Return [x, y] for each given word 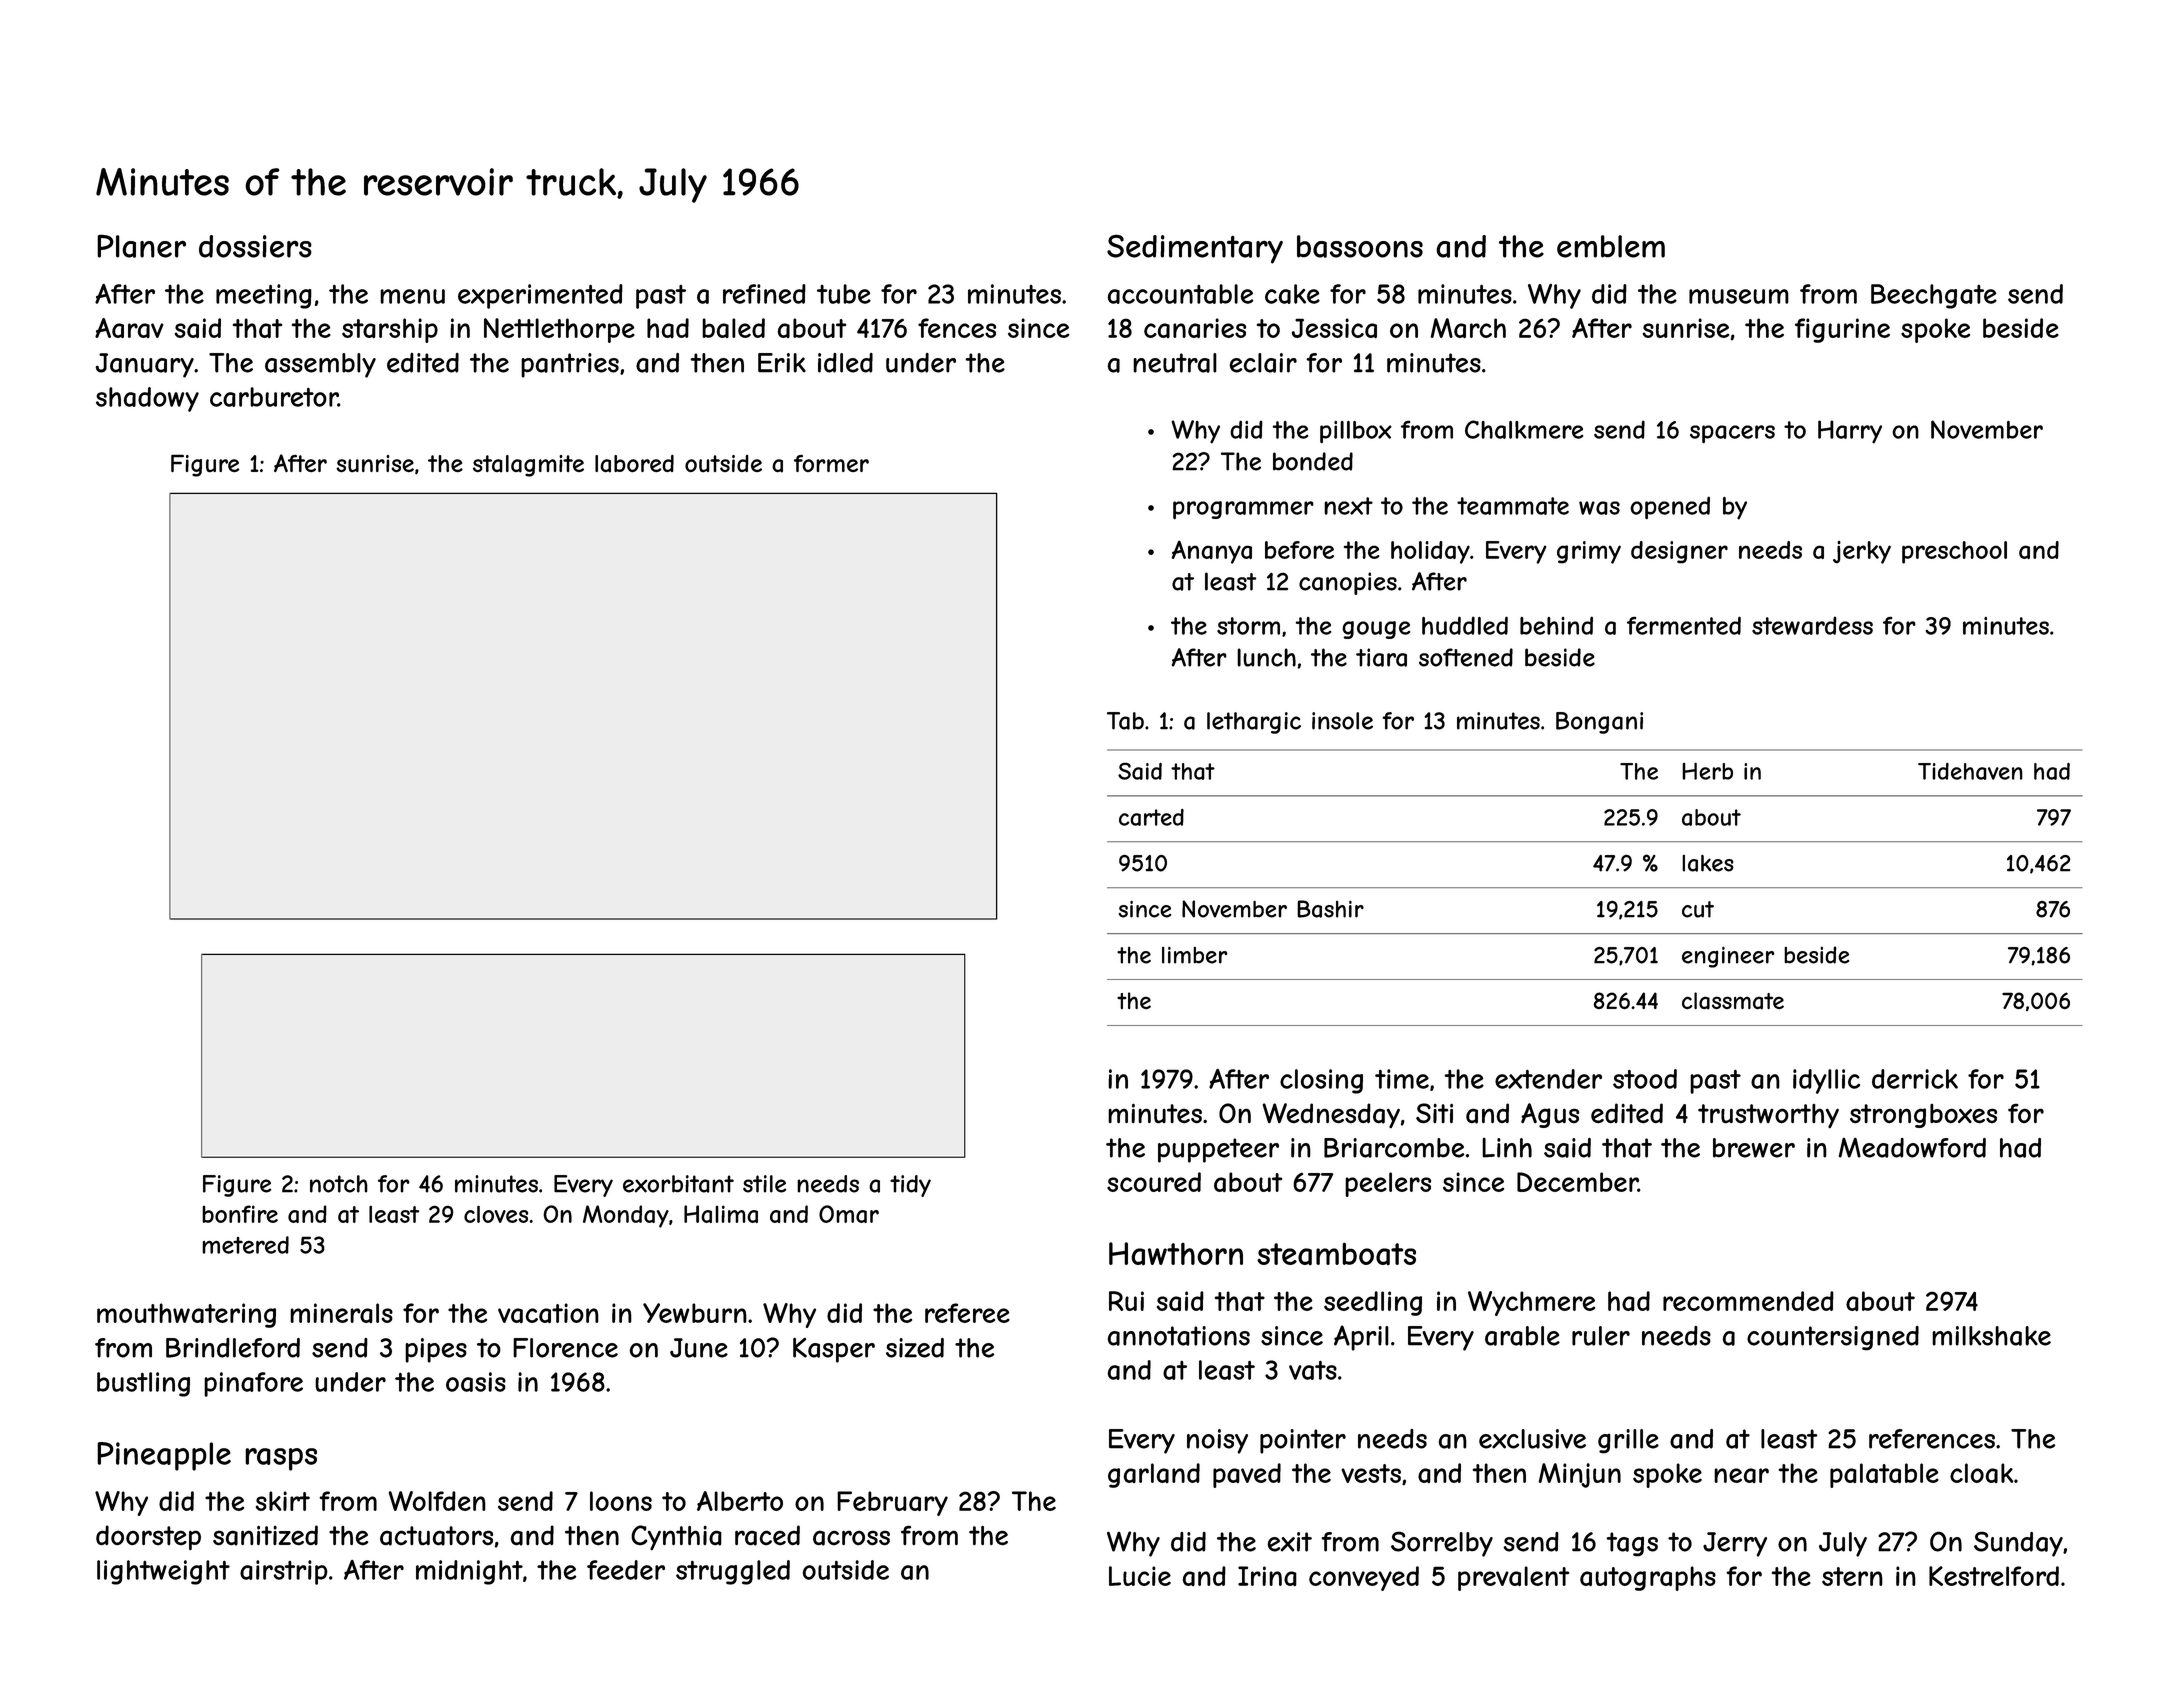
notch [339, 1184]
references [1932, 1439]
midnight [469, 1572]
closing [1321, 1081]
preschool [1954, 552]
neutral [1175, 363]
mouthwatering [186, 1315]
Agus [1550, 1115]
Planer [141, 246]
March [1468, 328]
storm [1248, 626]
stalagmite [528, 466]
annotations [1178, 1336]
